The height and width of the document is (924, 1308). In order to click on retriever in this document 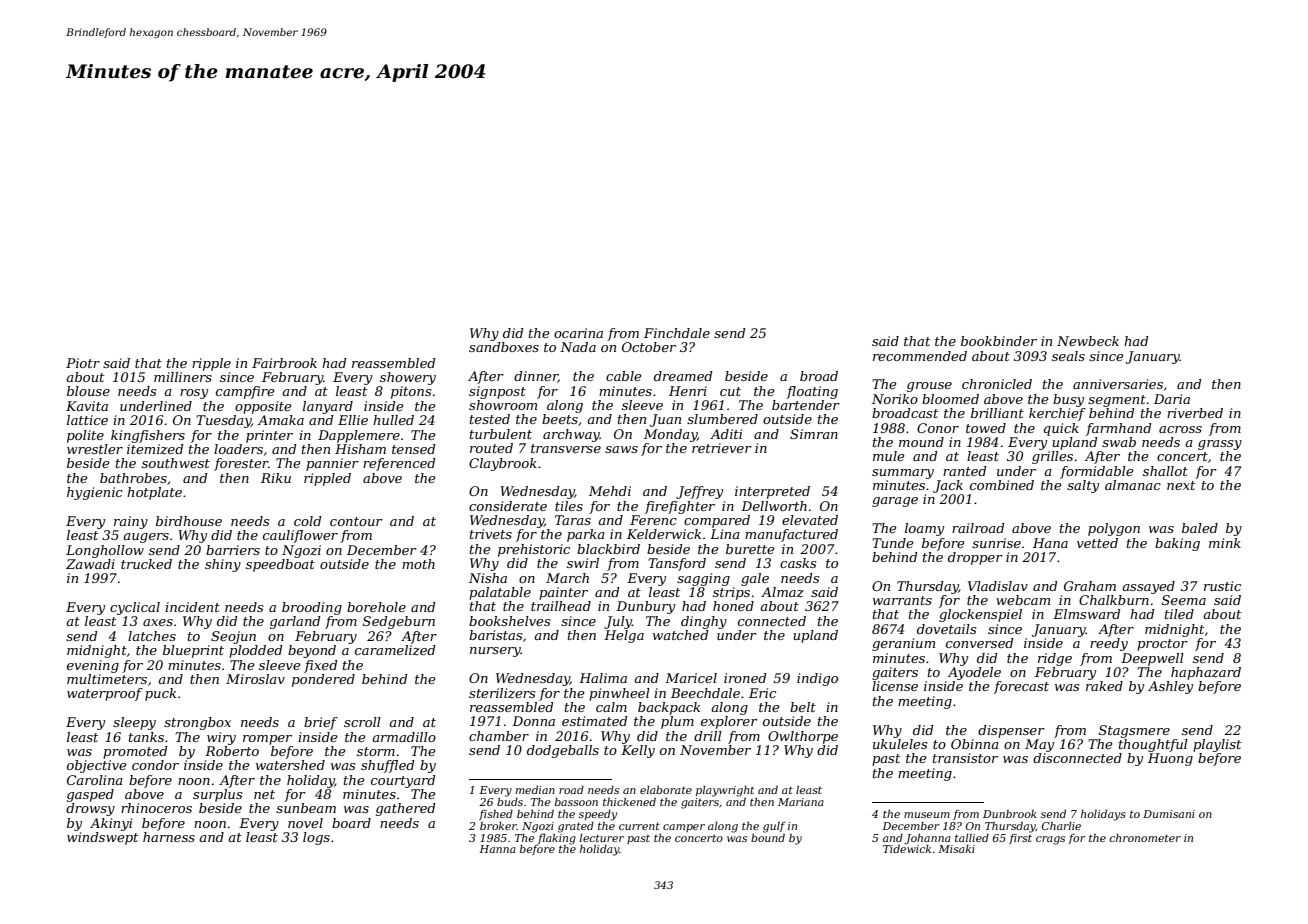, I will do `click(722, 448)`.
